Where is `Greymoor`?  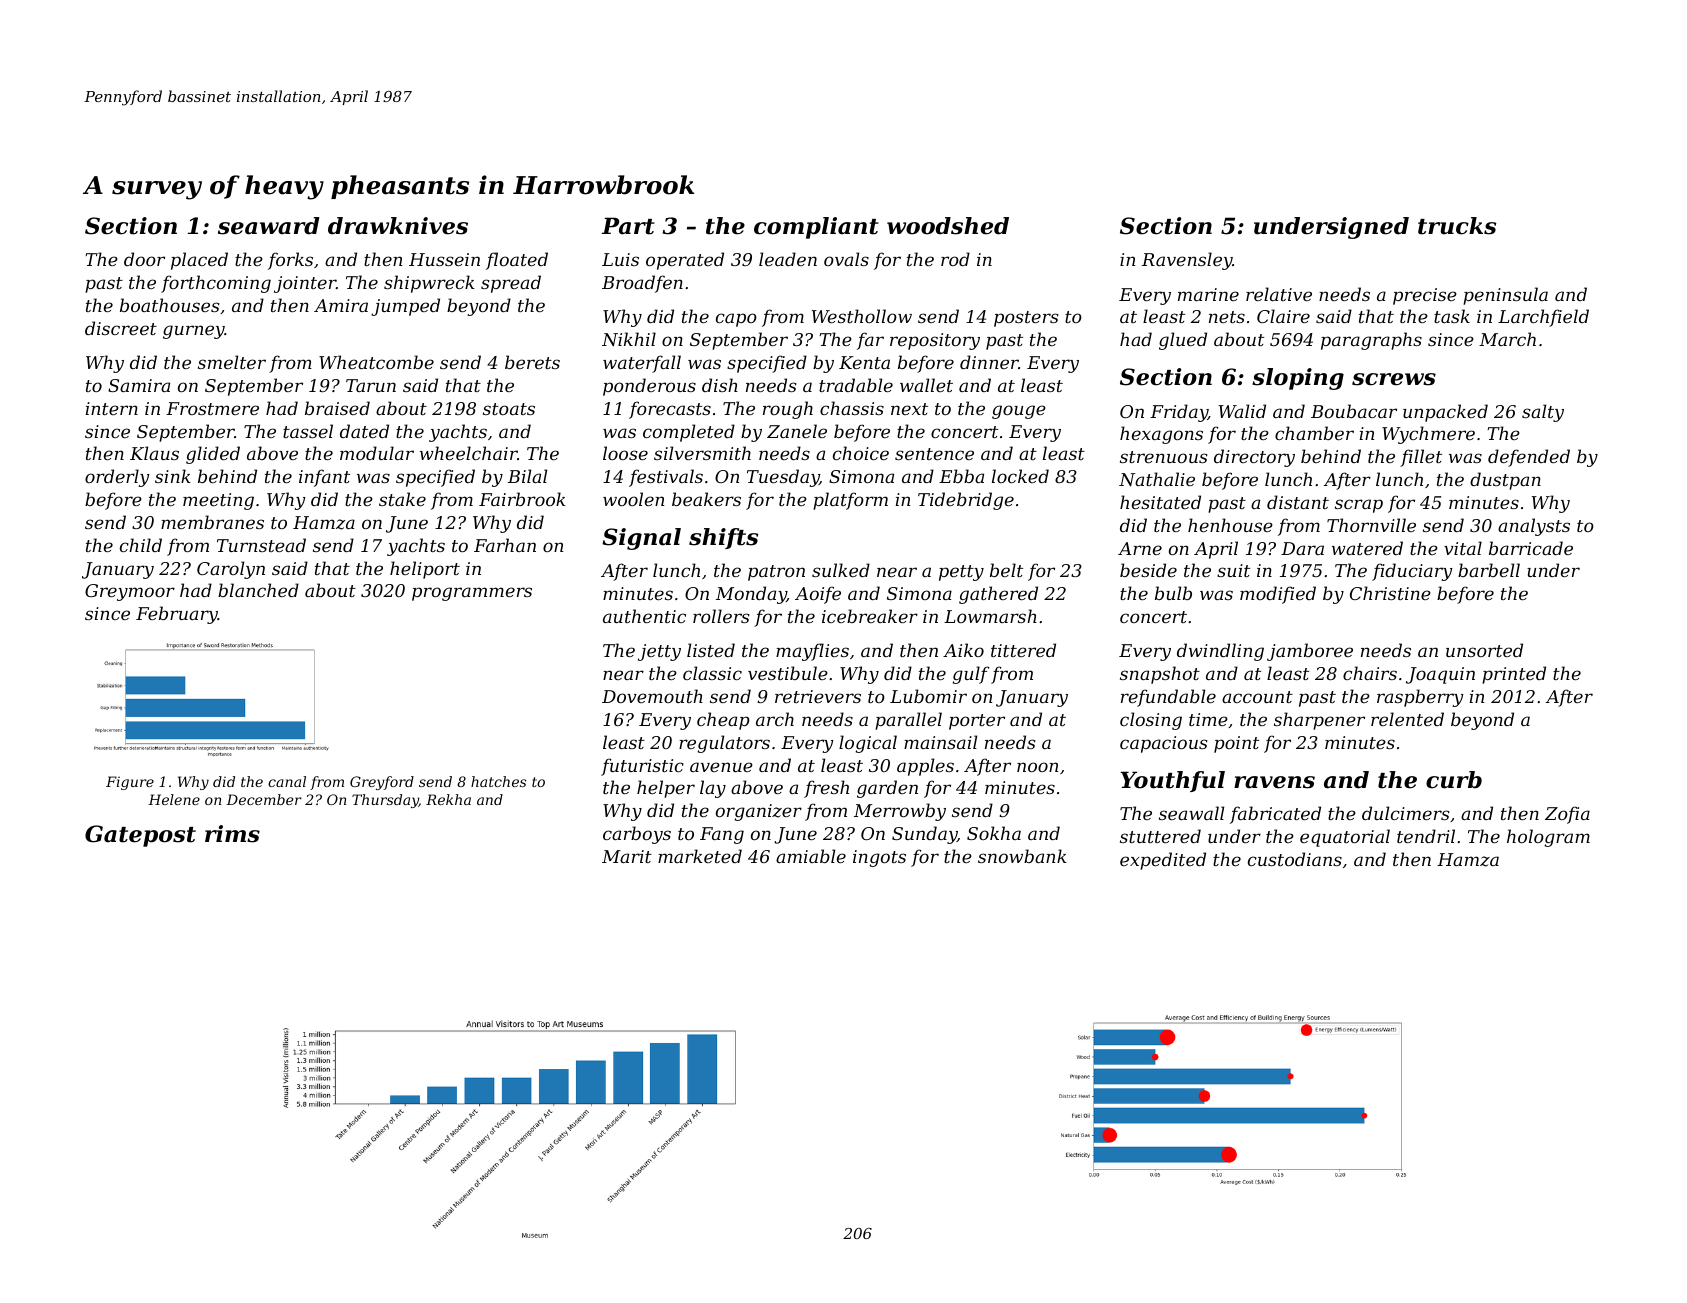
Greymoor is located at coordinates (130, 592).
